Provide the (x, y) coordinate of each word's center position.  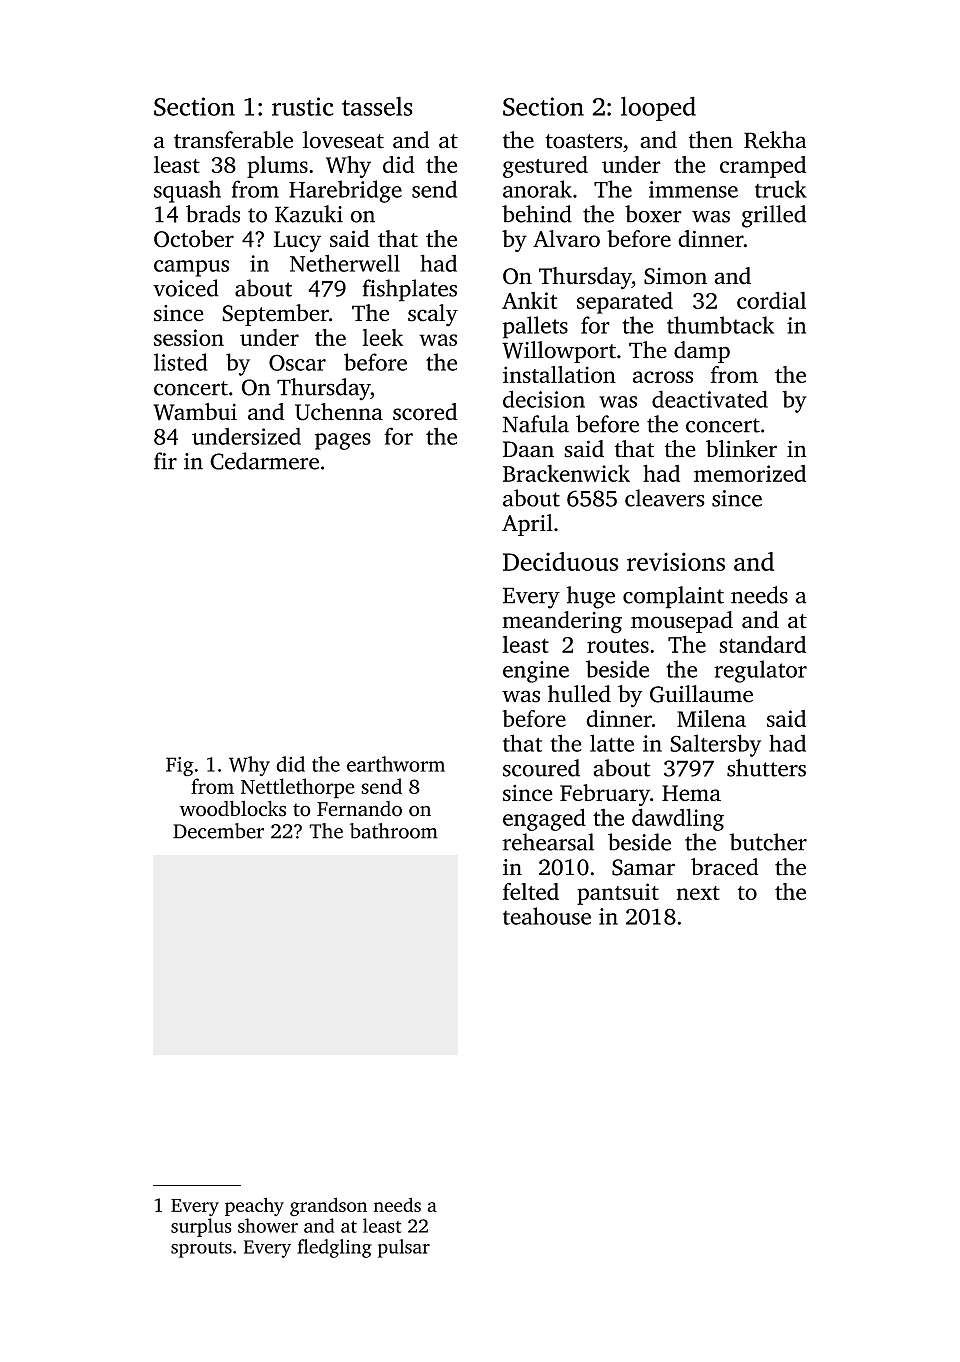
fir (165, 461)
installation (559, 374)
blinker (741, 449)
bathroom (394, 831)
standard (762, 644)
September (275, 315)
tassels (377, 106)
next (698, 893)
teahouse (547, 916)
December (218, 831)
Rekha (775, 140)
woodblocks (232, 809)
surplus (201, 1227)
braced (724, 867)
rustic (303, 106)
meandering (562, 622)
